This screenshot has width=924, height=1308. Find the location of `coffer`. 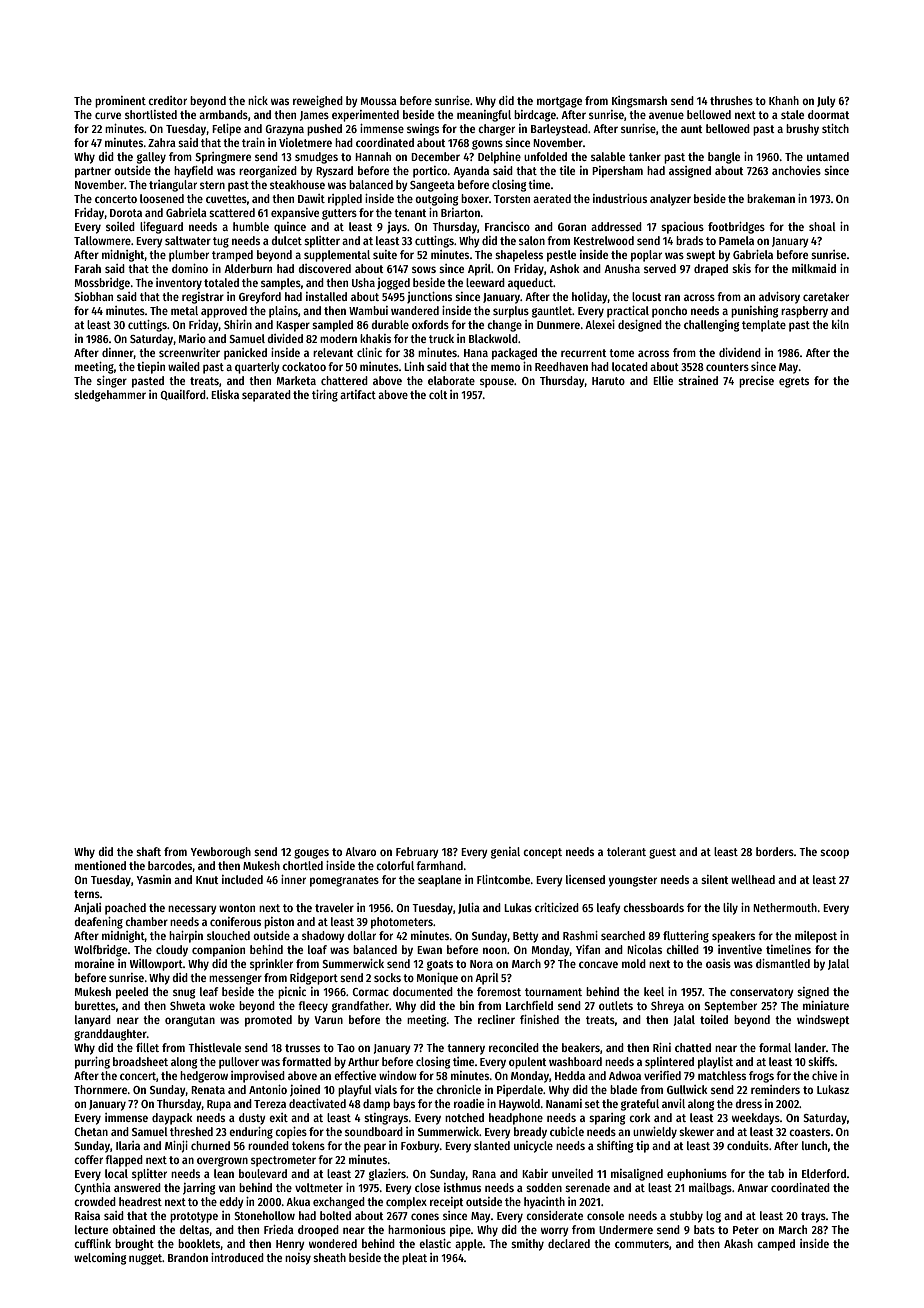

coffer is located at coordinates (88, 1159).
